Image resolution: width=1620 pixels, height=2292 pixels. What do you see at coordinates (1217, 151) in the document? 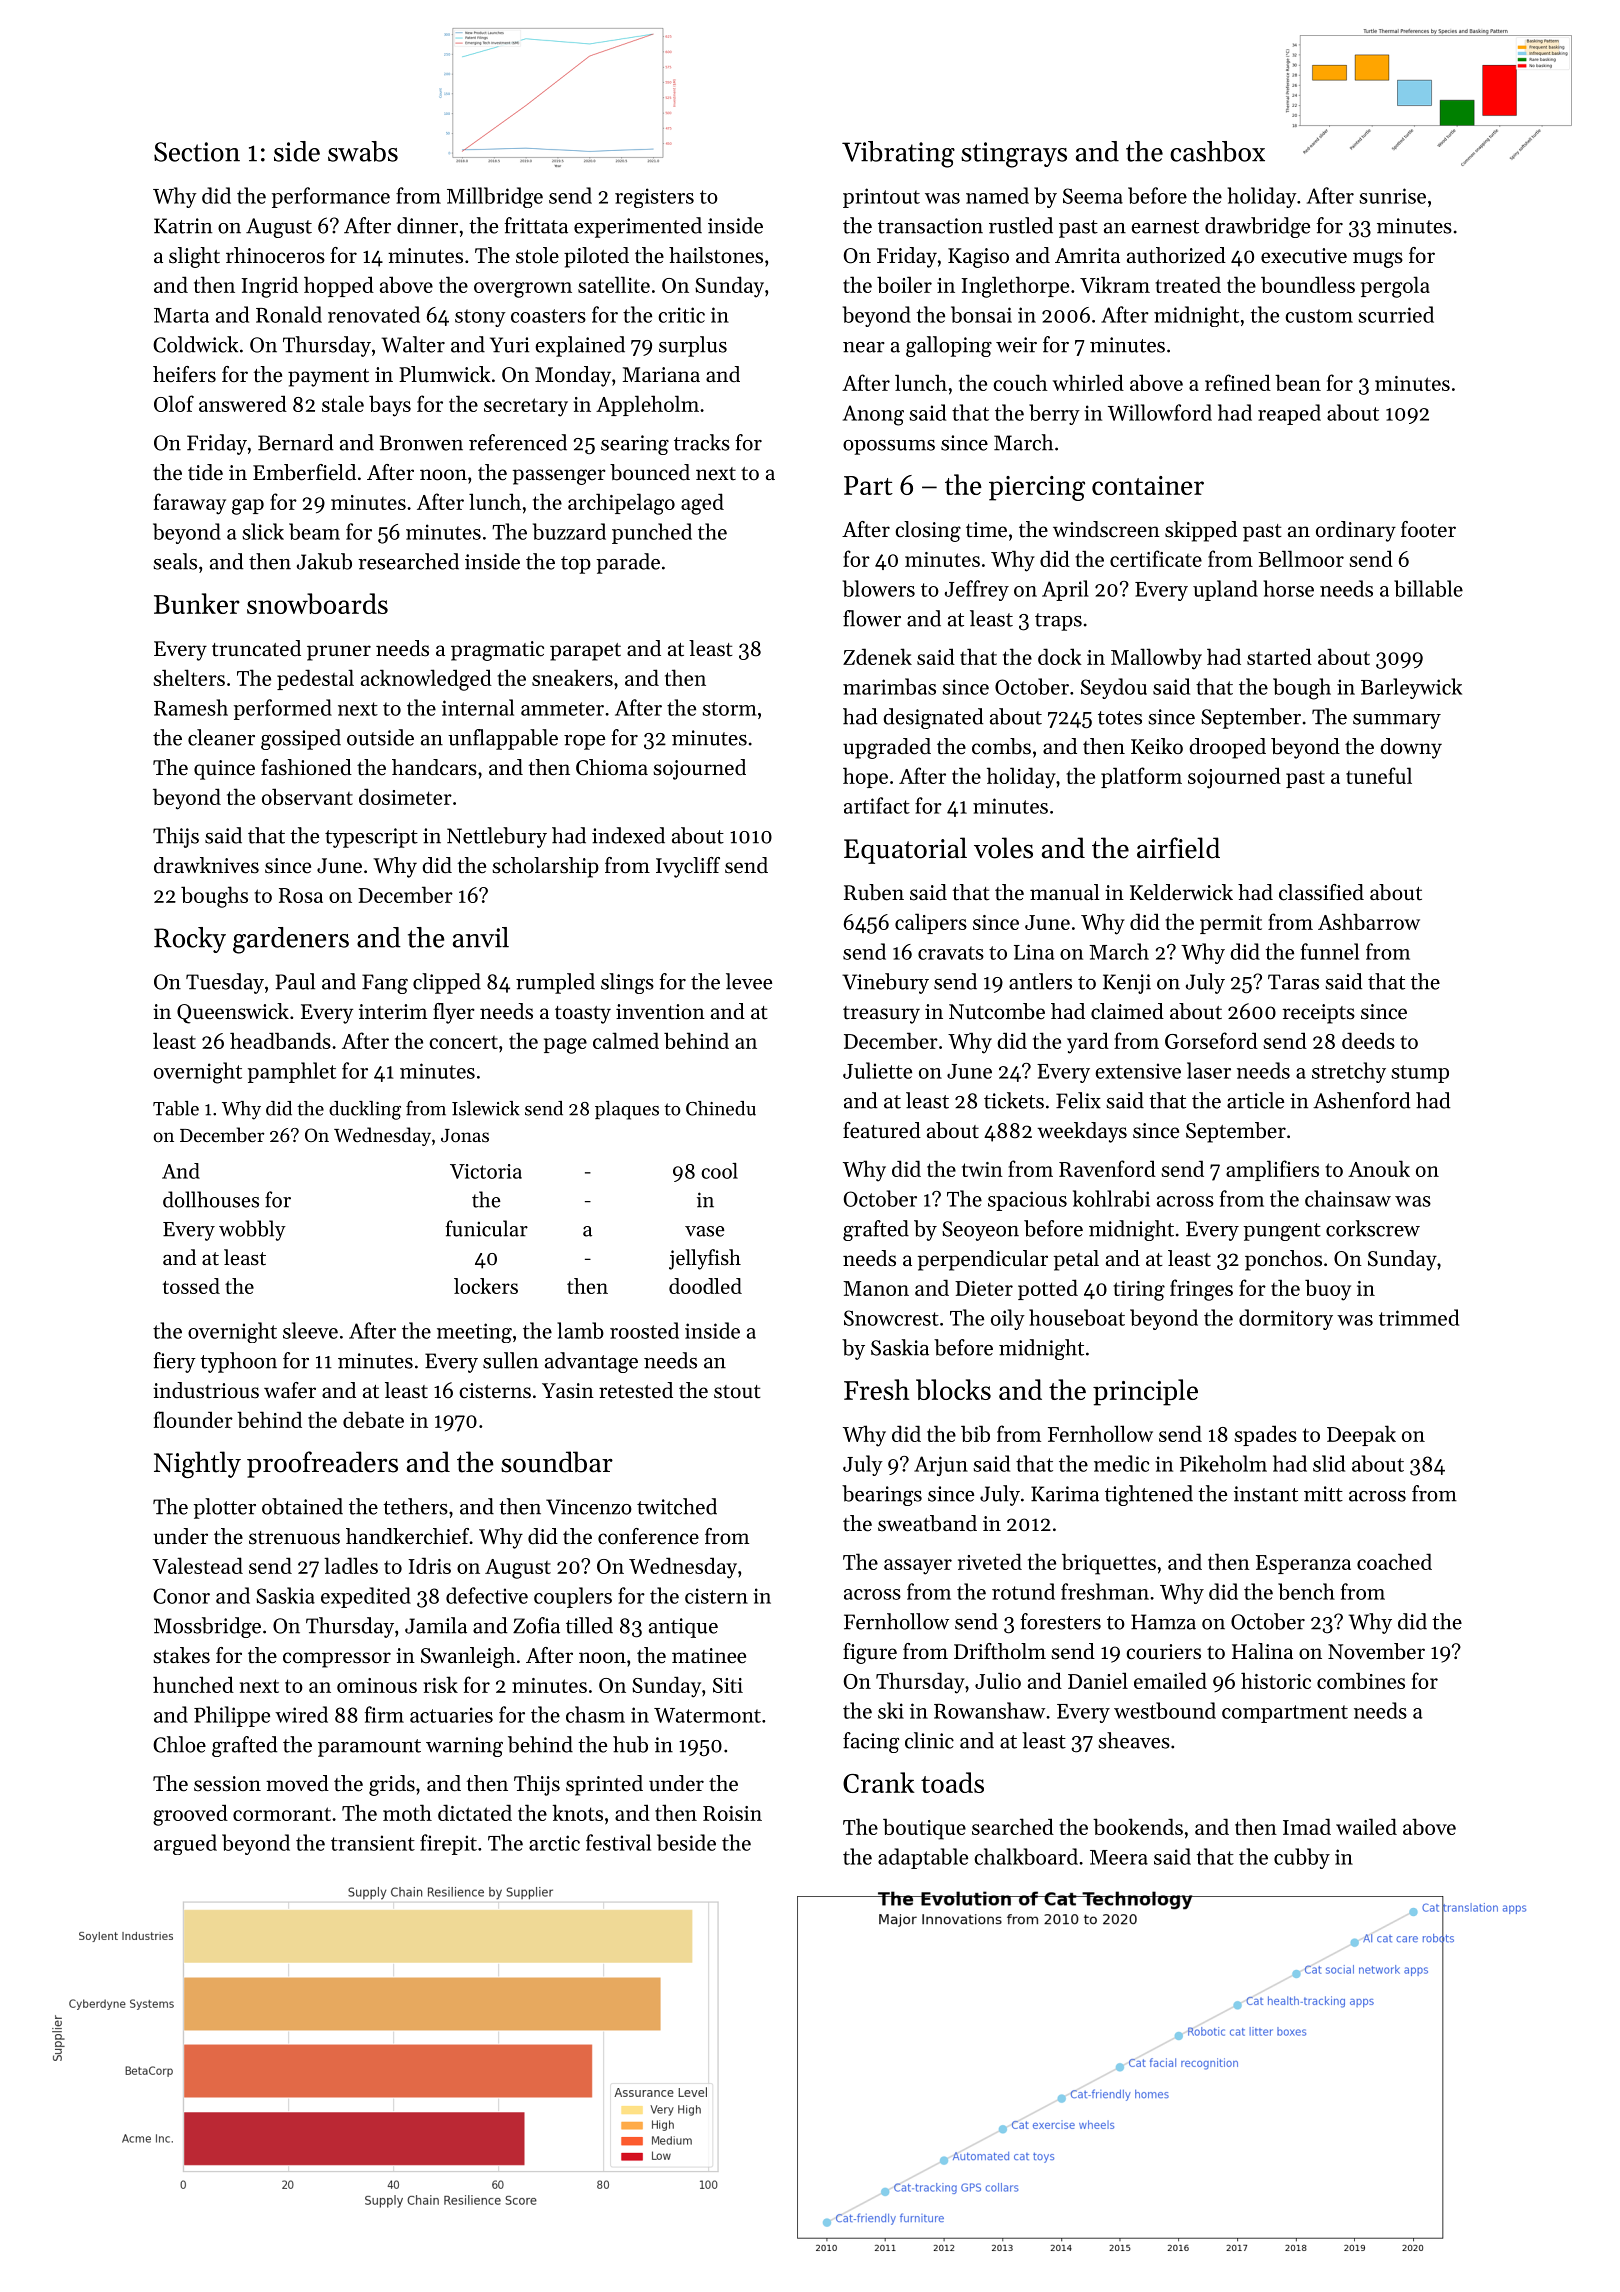
I see `cashbox` at bounding box center [1217, 151].
